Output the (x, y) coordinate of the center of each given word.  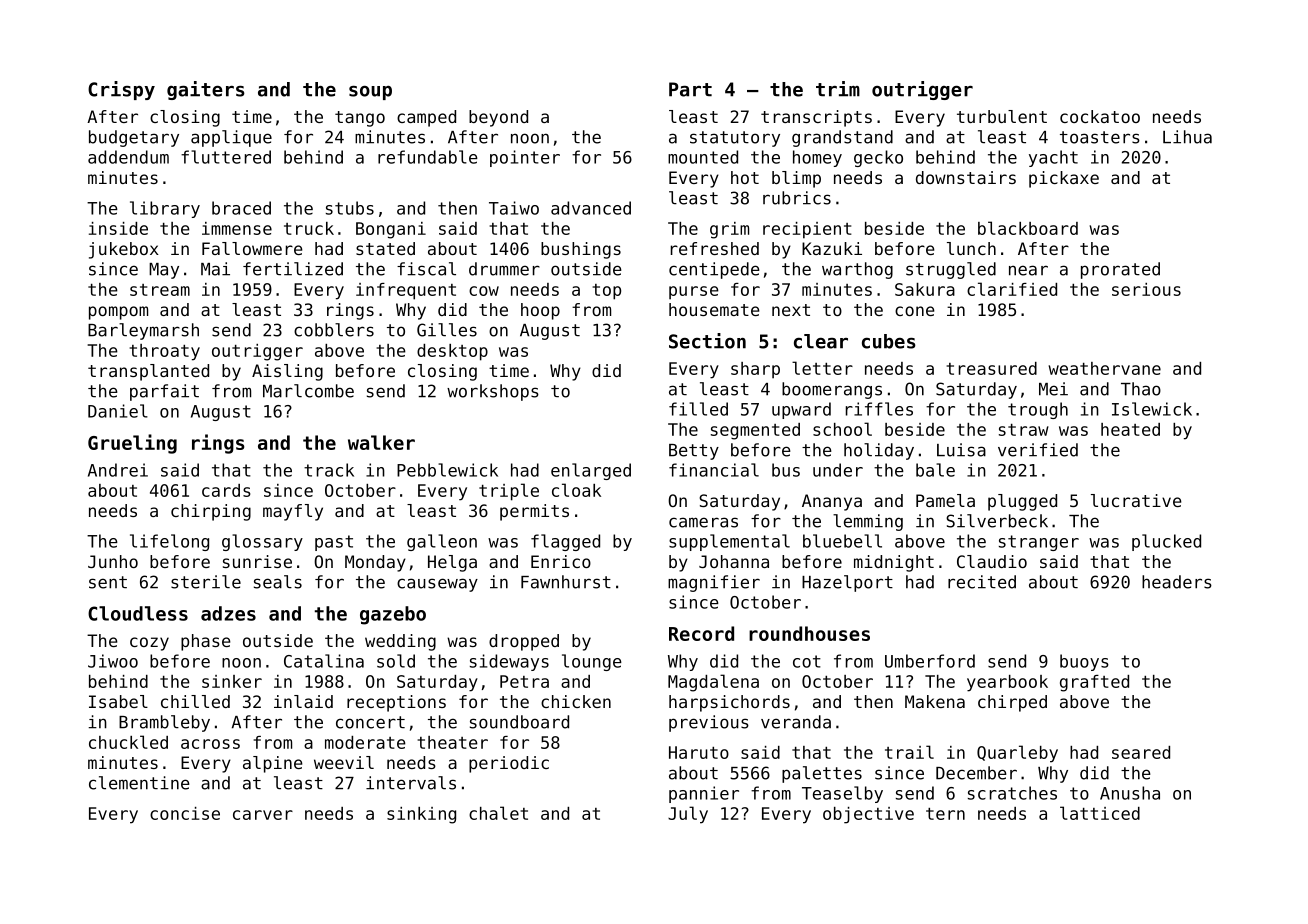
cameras (703, 522)
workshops (493, 392)
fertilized (293, 269)
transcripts (816, 118)
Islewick (1152, 409)
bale (935, 470)
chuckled (128, 742)
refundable (428, 157)
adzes (228, 613)
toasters (1100, 137)
